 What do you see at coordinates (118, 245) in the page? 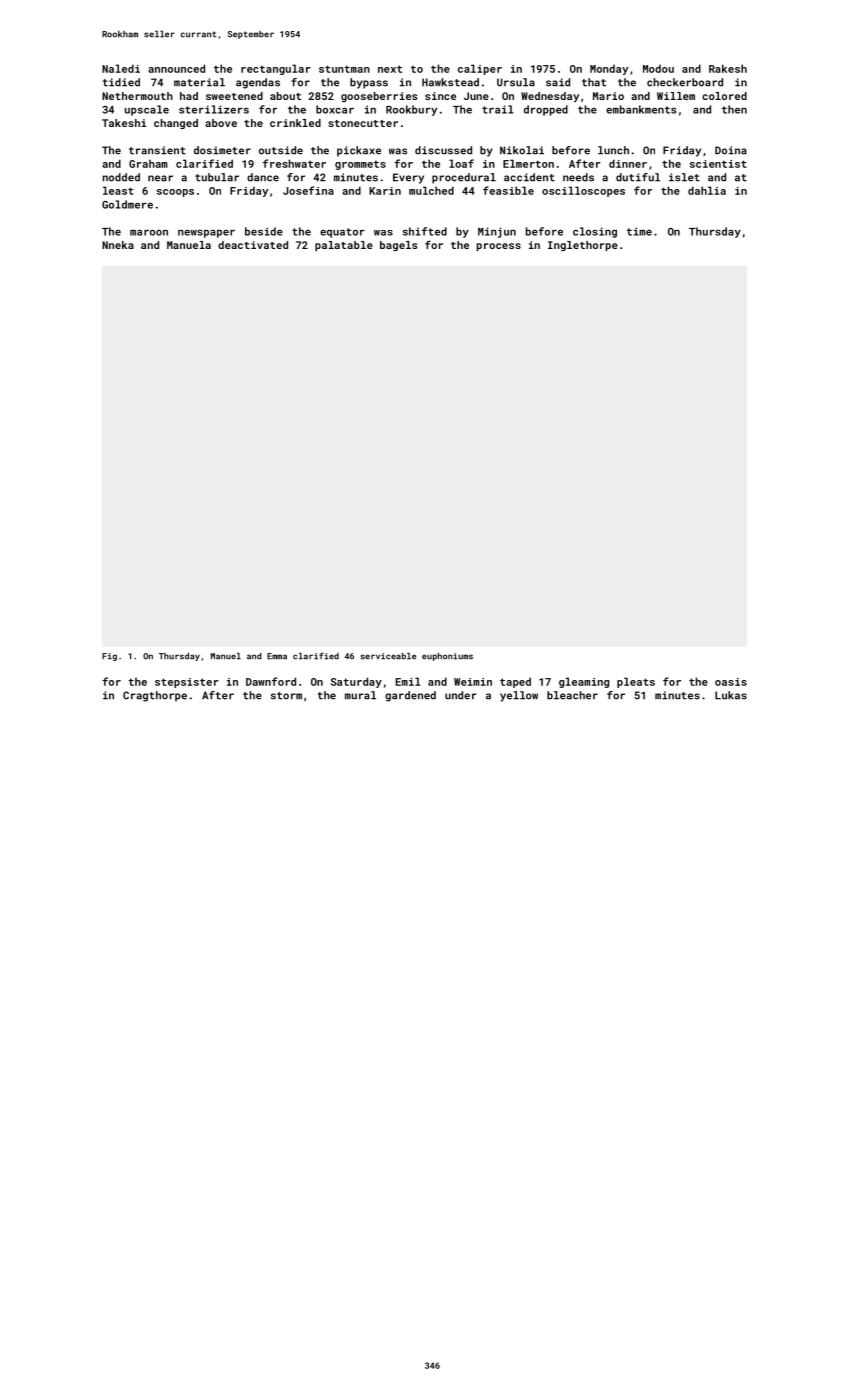
I see `Nneka` at bounding box center [118, 245].
